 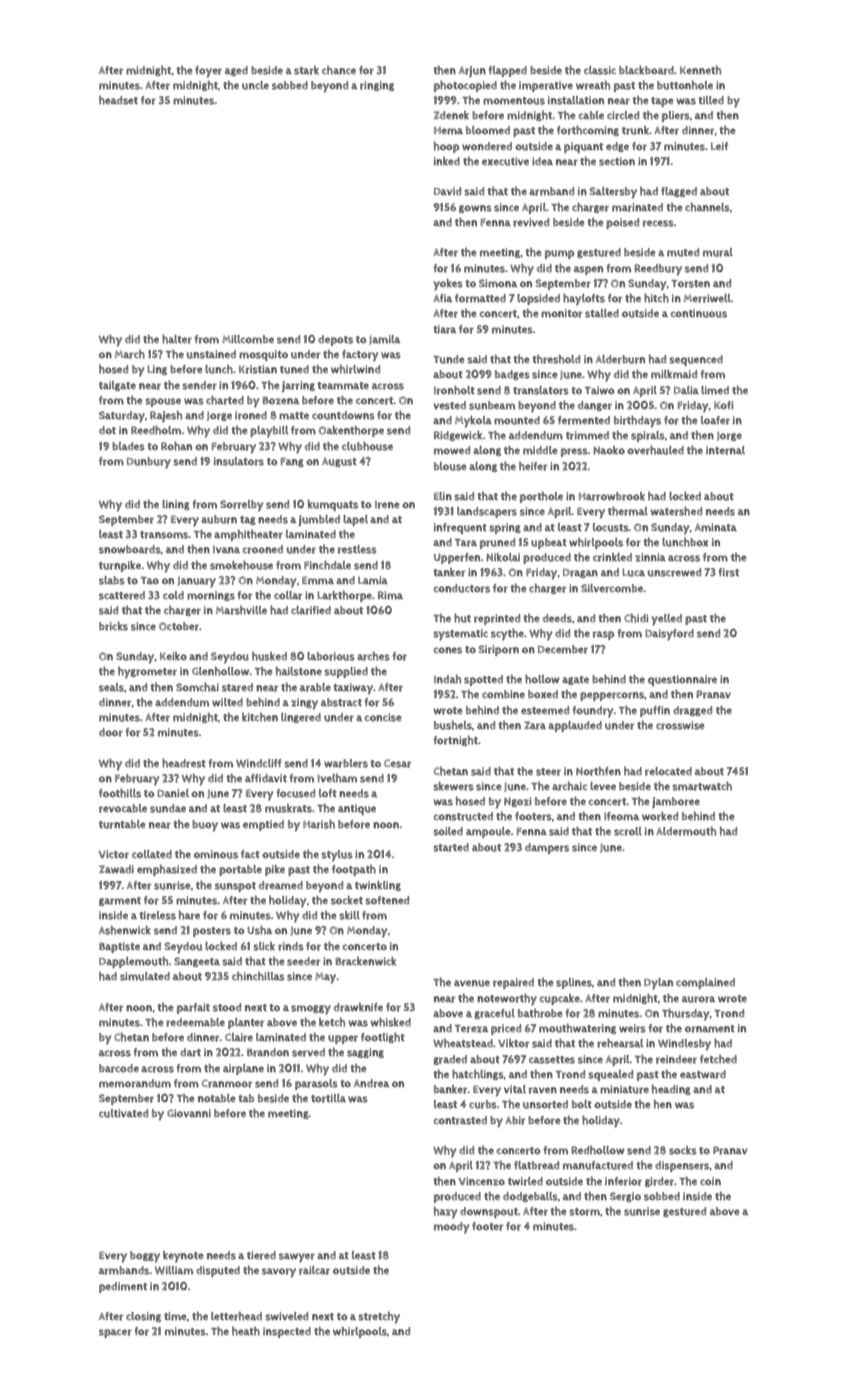 What do you see at coordinates (445, 329) in the screenshot?
I see `tiara` at bounding box center [445, 329].
